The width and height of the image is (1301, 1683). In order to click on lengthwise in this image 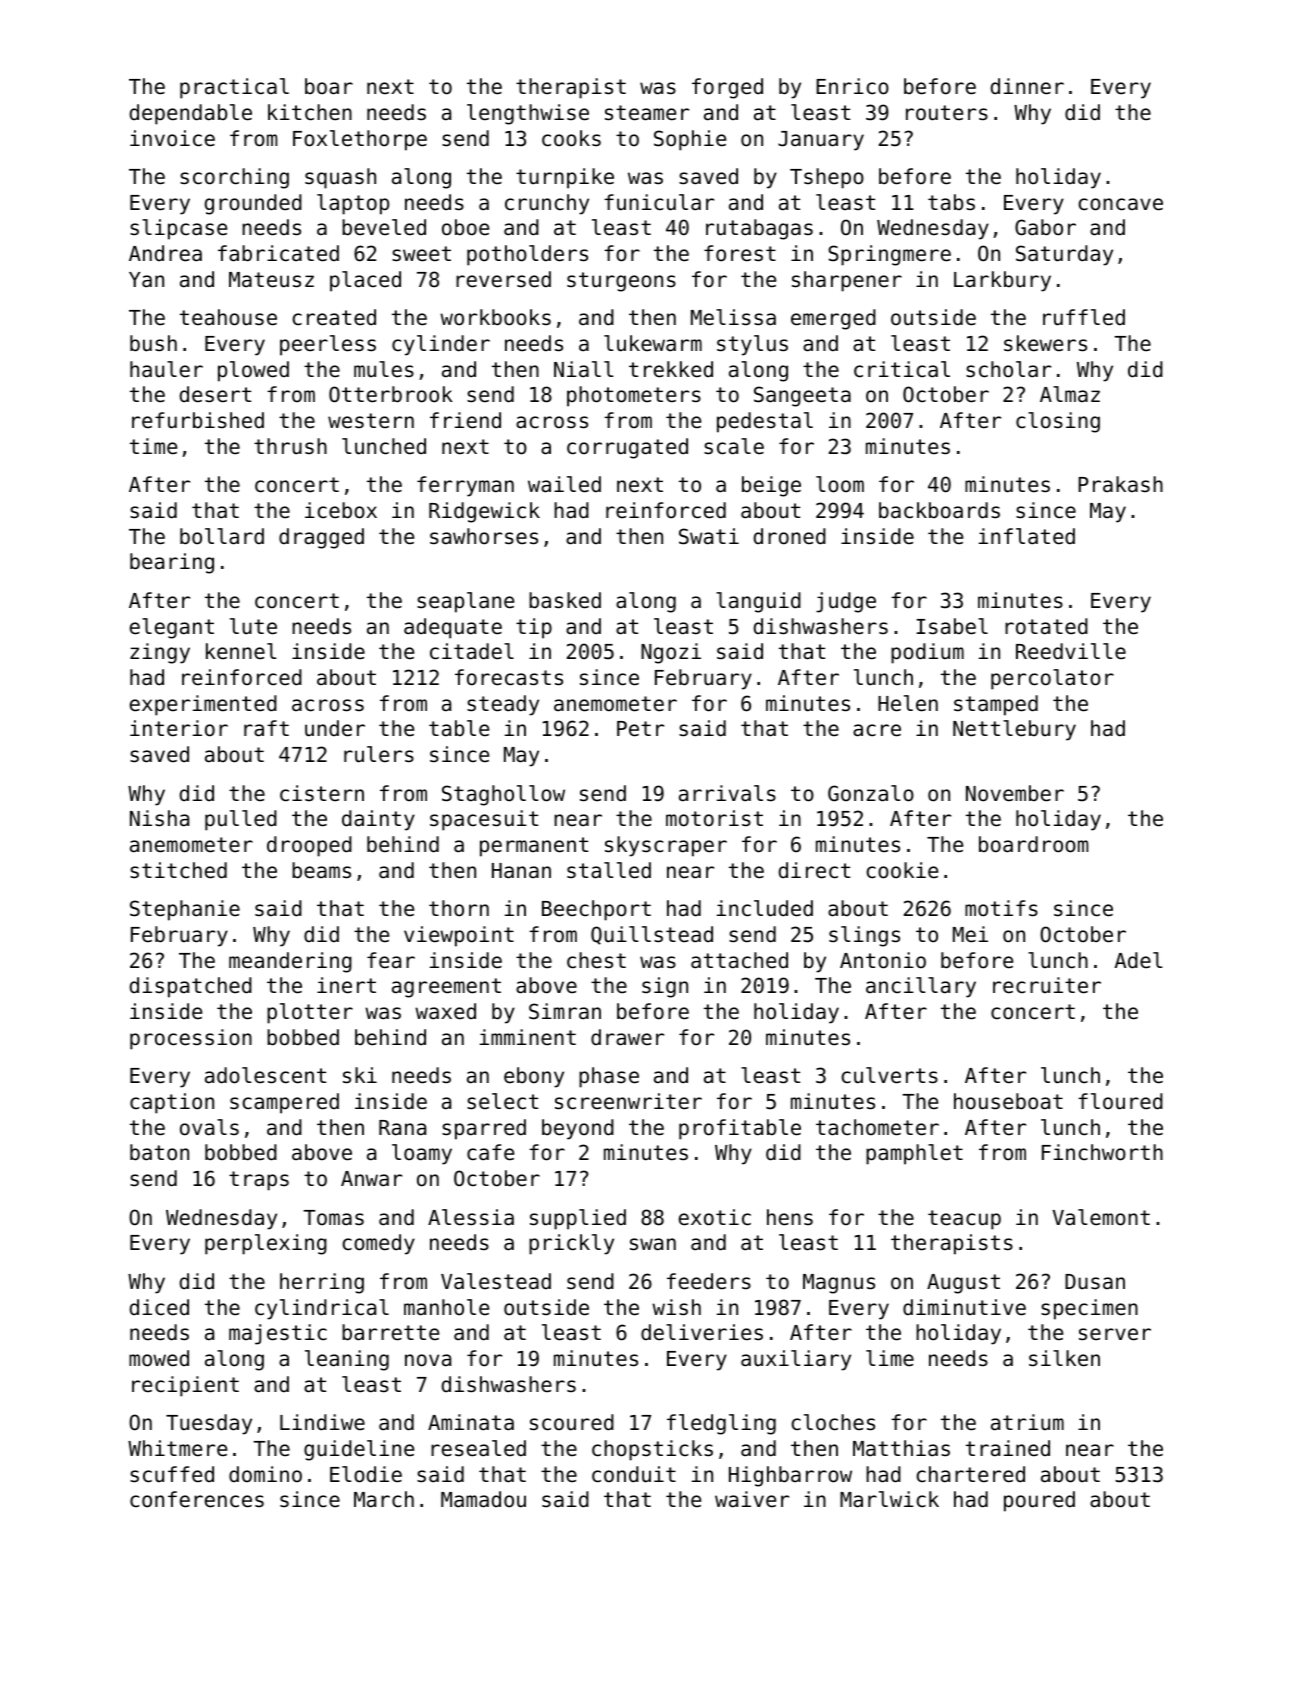, I will do `click(528, 114)`.
